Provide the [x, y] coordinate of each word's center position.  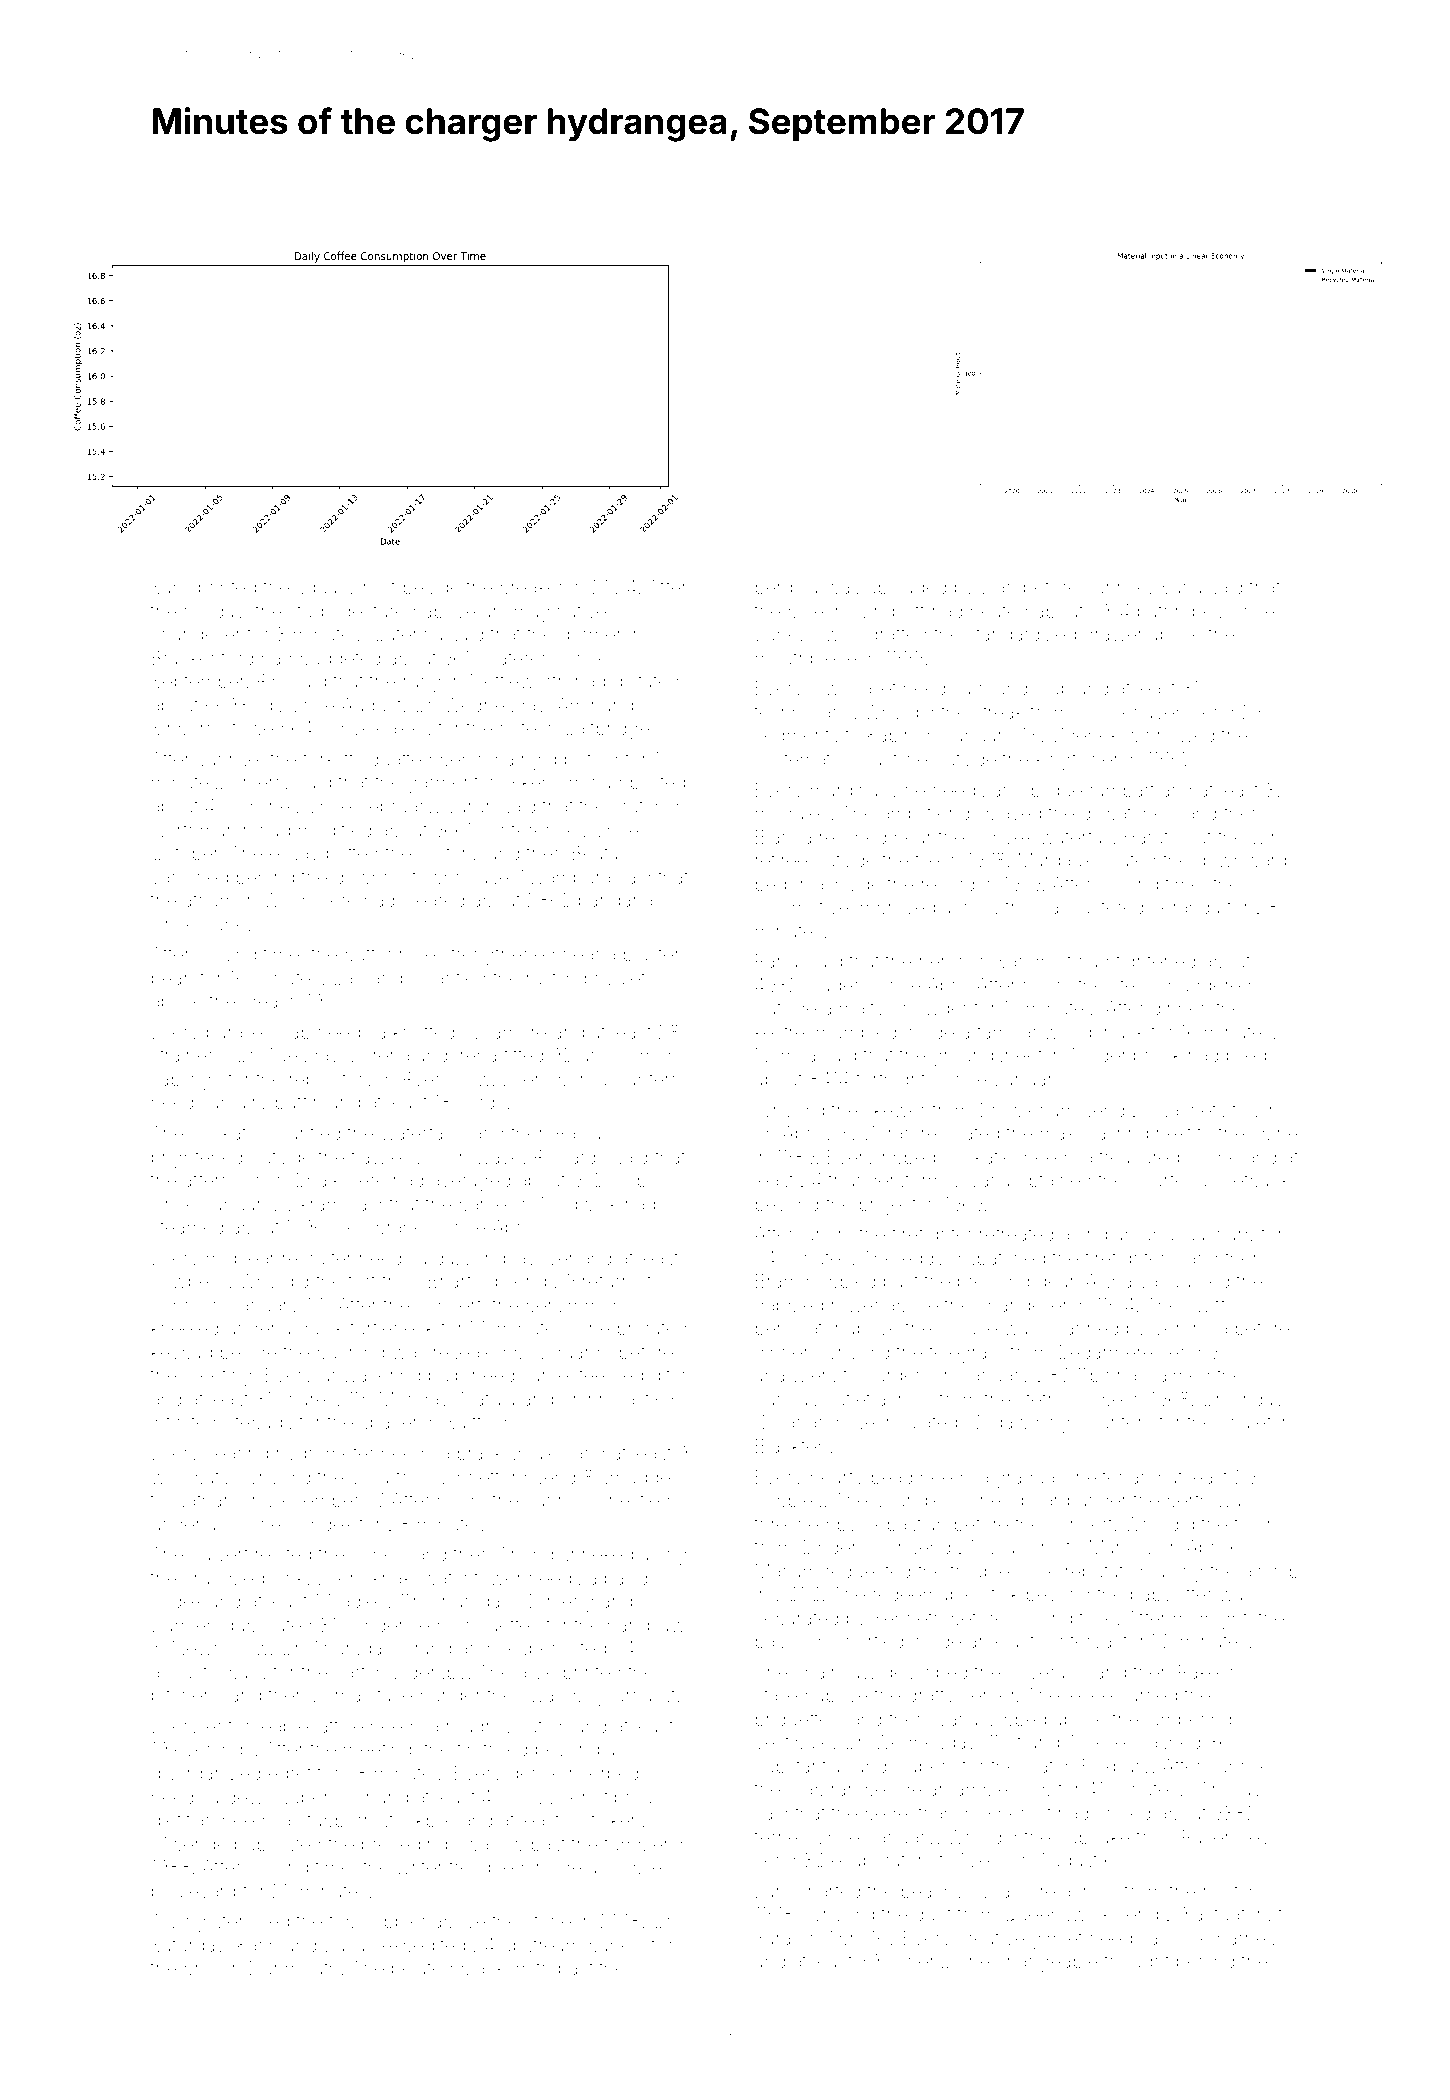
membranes [382, 1227]
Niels [982, 1860]
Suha [1181, 586]
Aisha [1108, 1281]
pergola [787, 589]
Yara [772, 1938]
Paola [579, 1133]
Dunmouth [294, 1968]
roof [380, 586]
